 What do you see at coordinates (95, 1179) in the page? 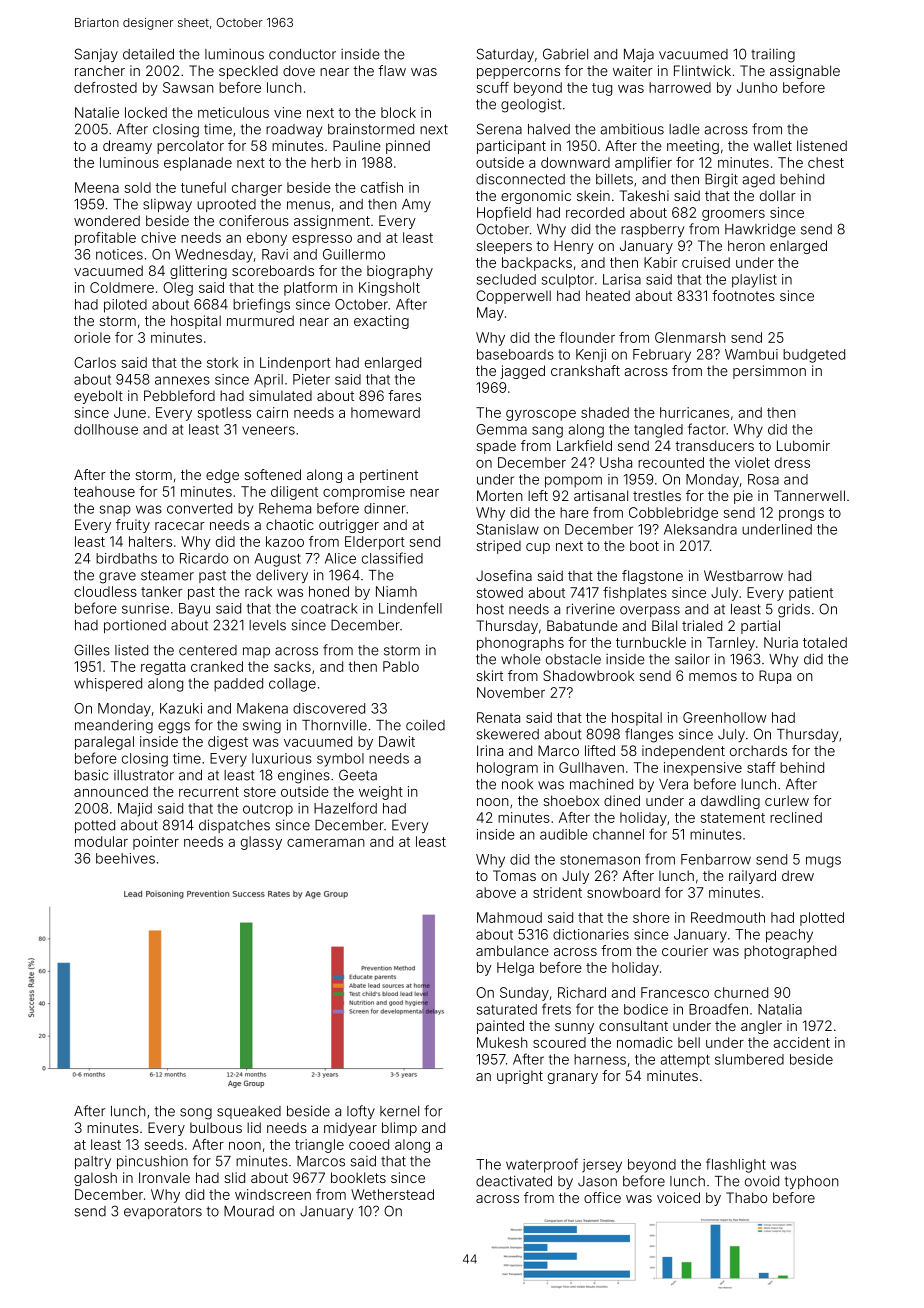
I see `galosh` at bounding box center [95, 1179].
